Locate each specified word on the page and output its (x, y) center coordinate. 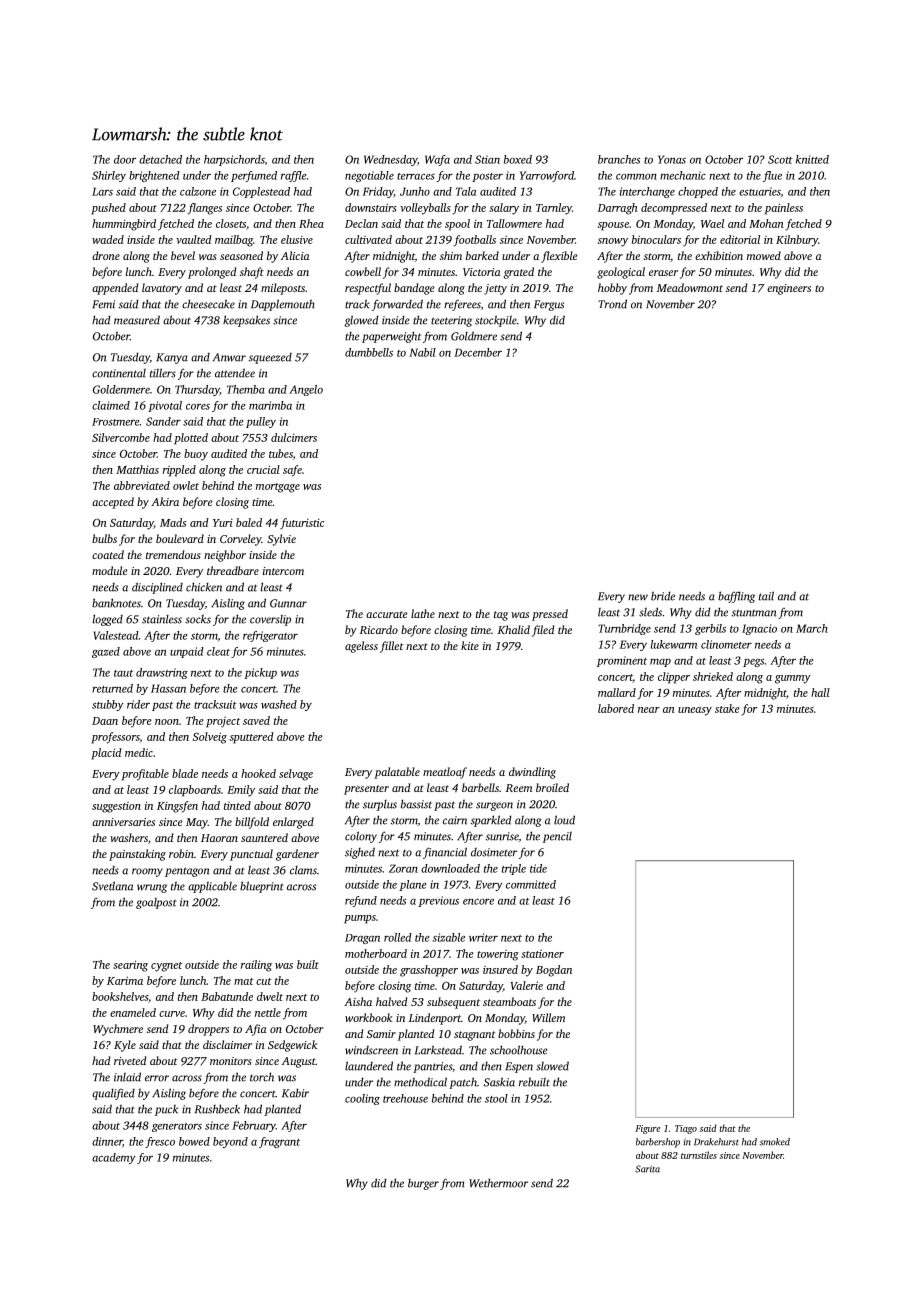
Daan (105, 721)
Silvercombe (121, 437)
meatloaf (445, 773)
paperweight (391, 337)
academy (114, 1158)
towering (498, 955)
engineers (789, 289)
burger (423, 1184)
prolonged (212, 273)
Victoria (481, 272)
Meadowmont (690, 287)
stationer (542, 954)
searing (130, 966)
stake (727, 708)
